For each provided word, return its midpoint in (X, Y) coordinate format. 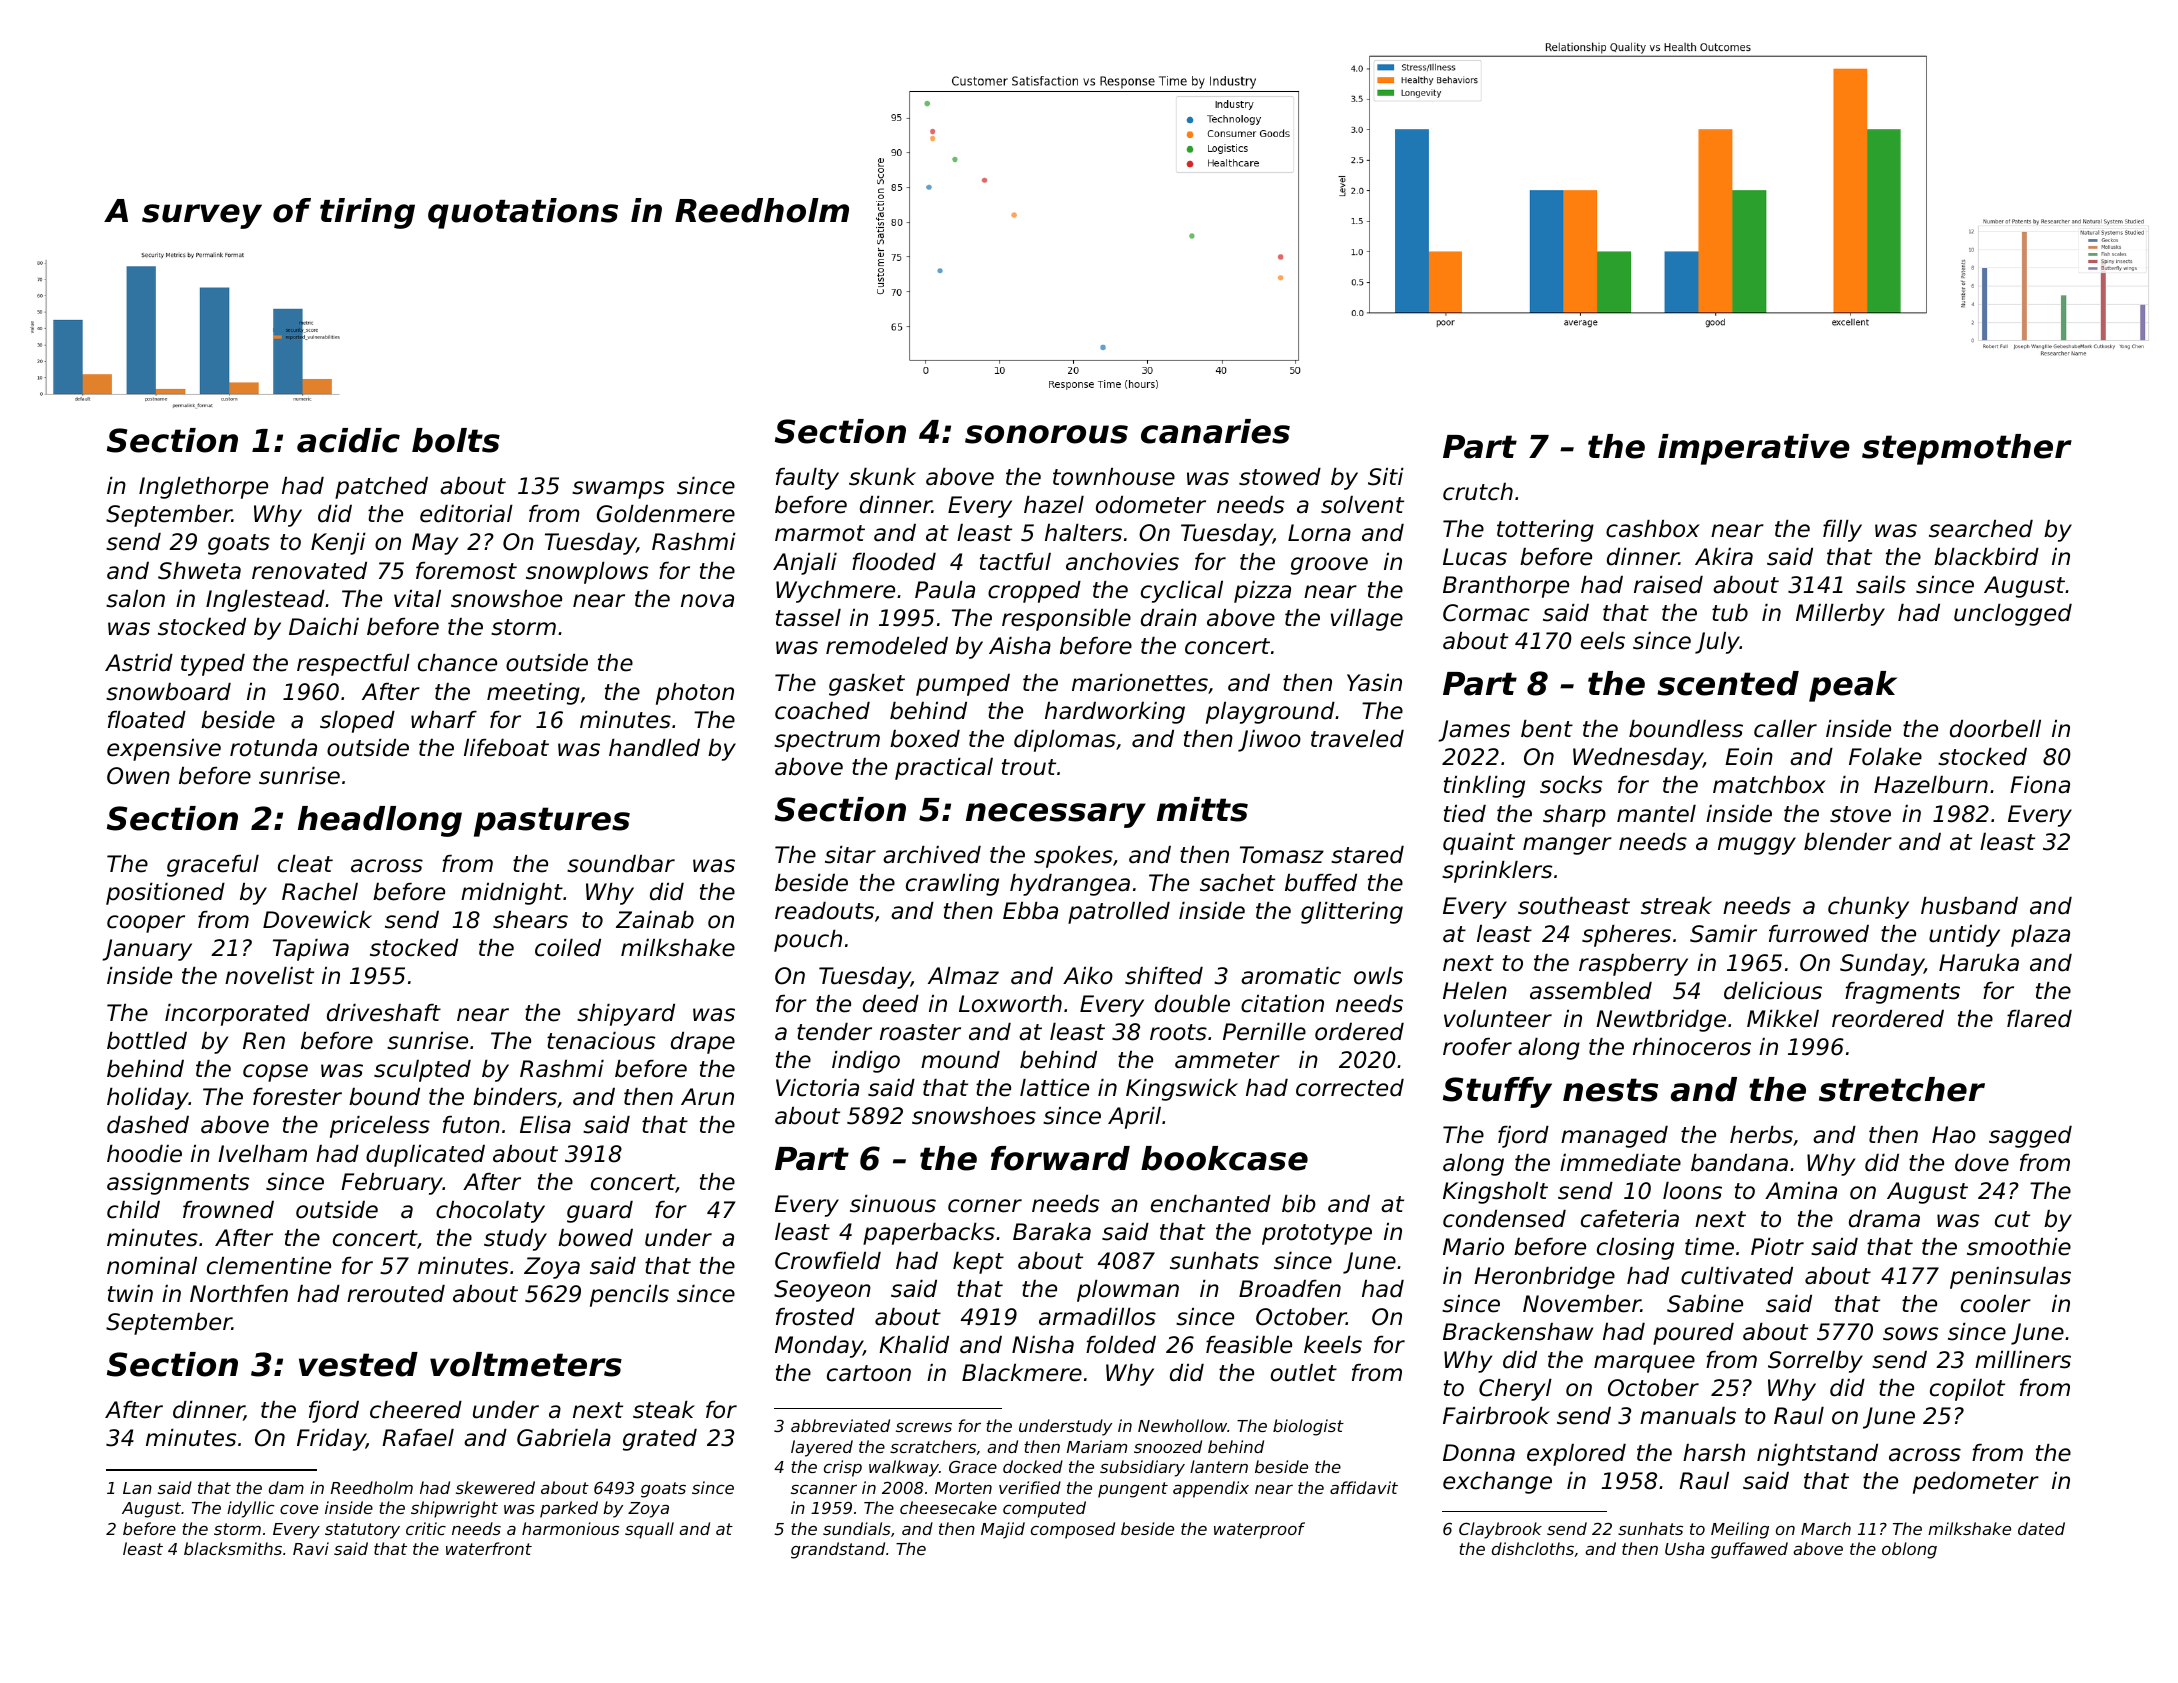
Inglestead (265, 601)
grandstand (838, 1550)
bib (1299, 1204)
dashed (148, 1125)
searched (1981, 529)
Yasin (1374, 683)
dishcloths (1533, 1548)
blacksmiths (233, 1548)
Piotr (1777, 1247)
